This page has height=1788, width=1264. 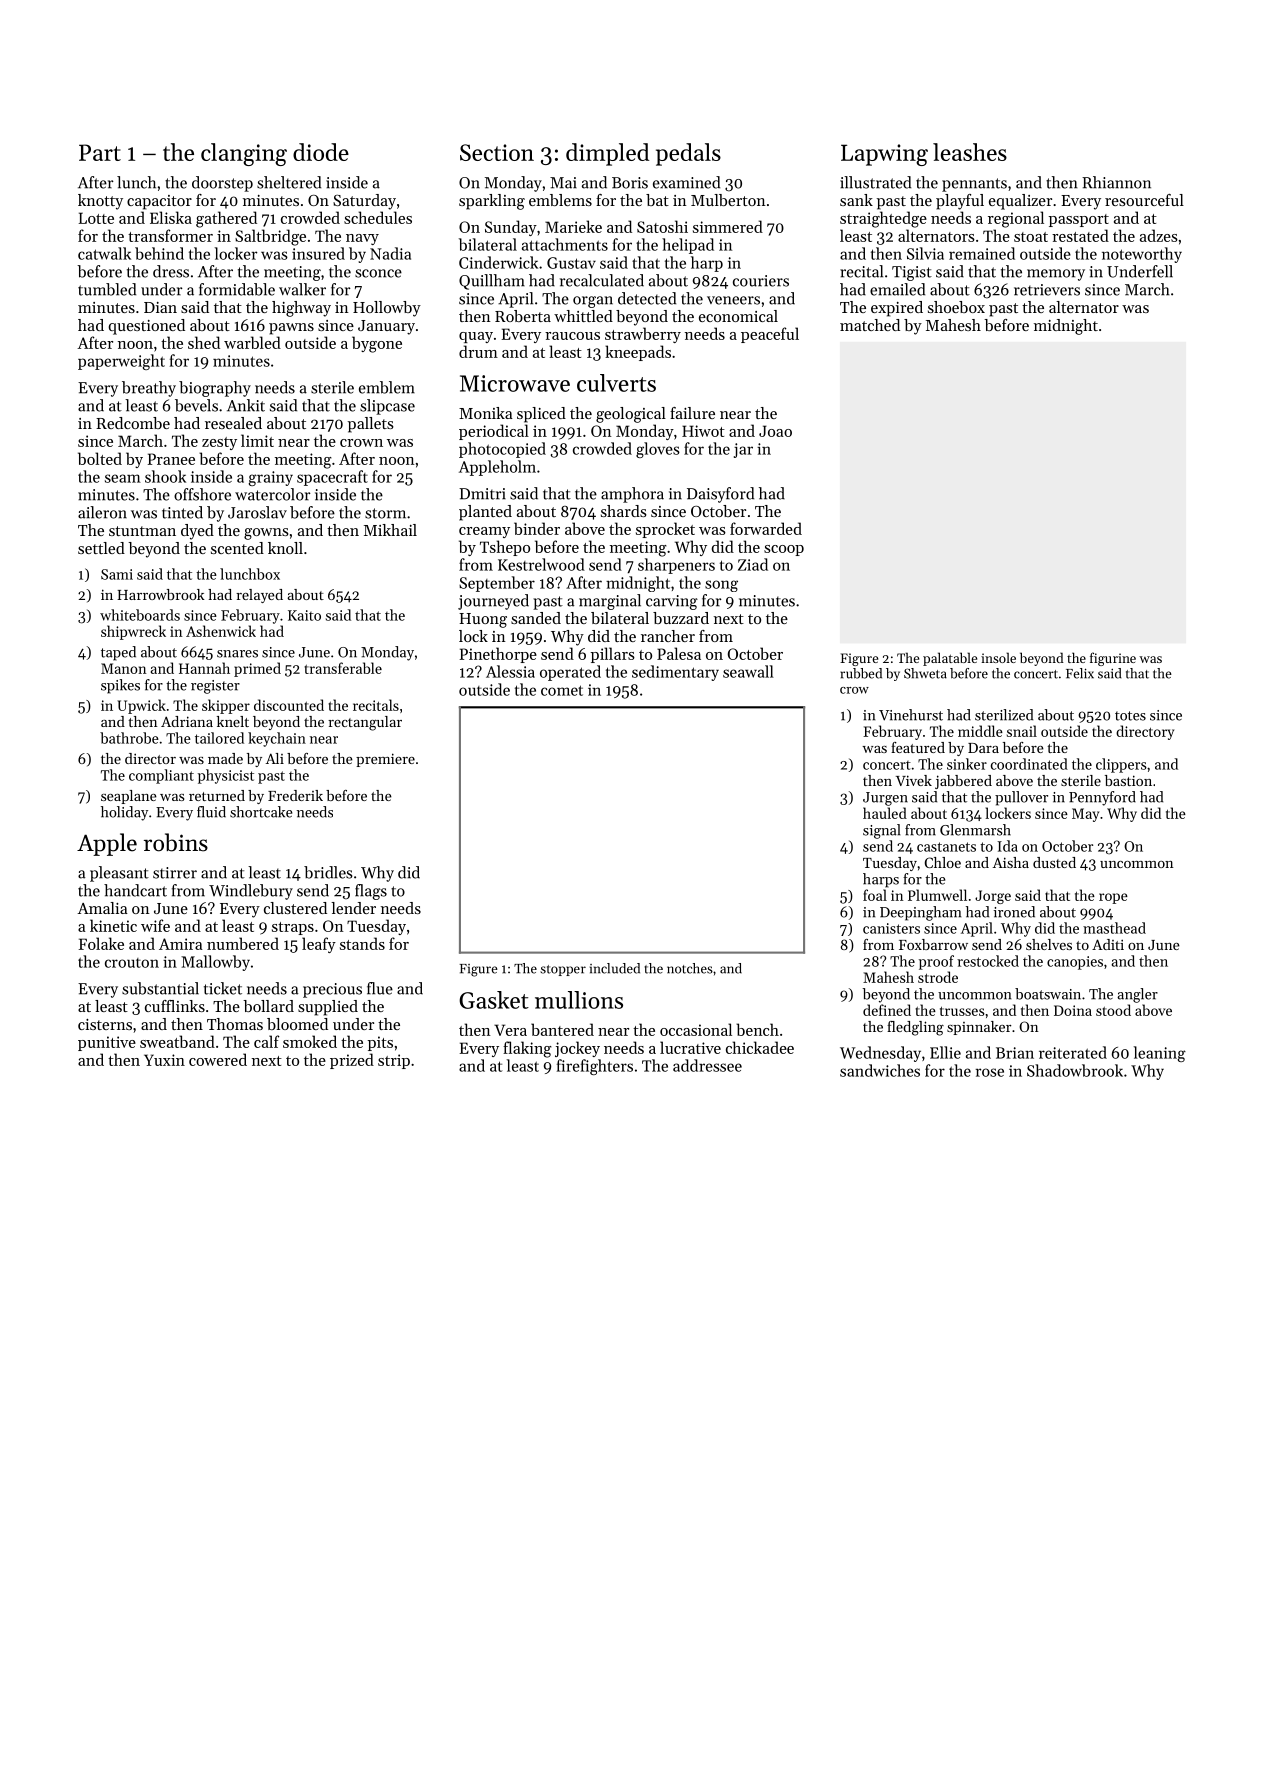 I want to click on formidable, so click(x=237, y=289).
